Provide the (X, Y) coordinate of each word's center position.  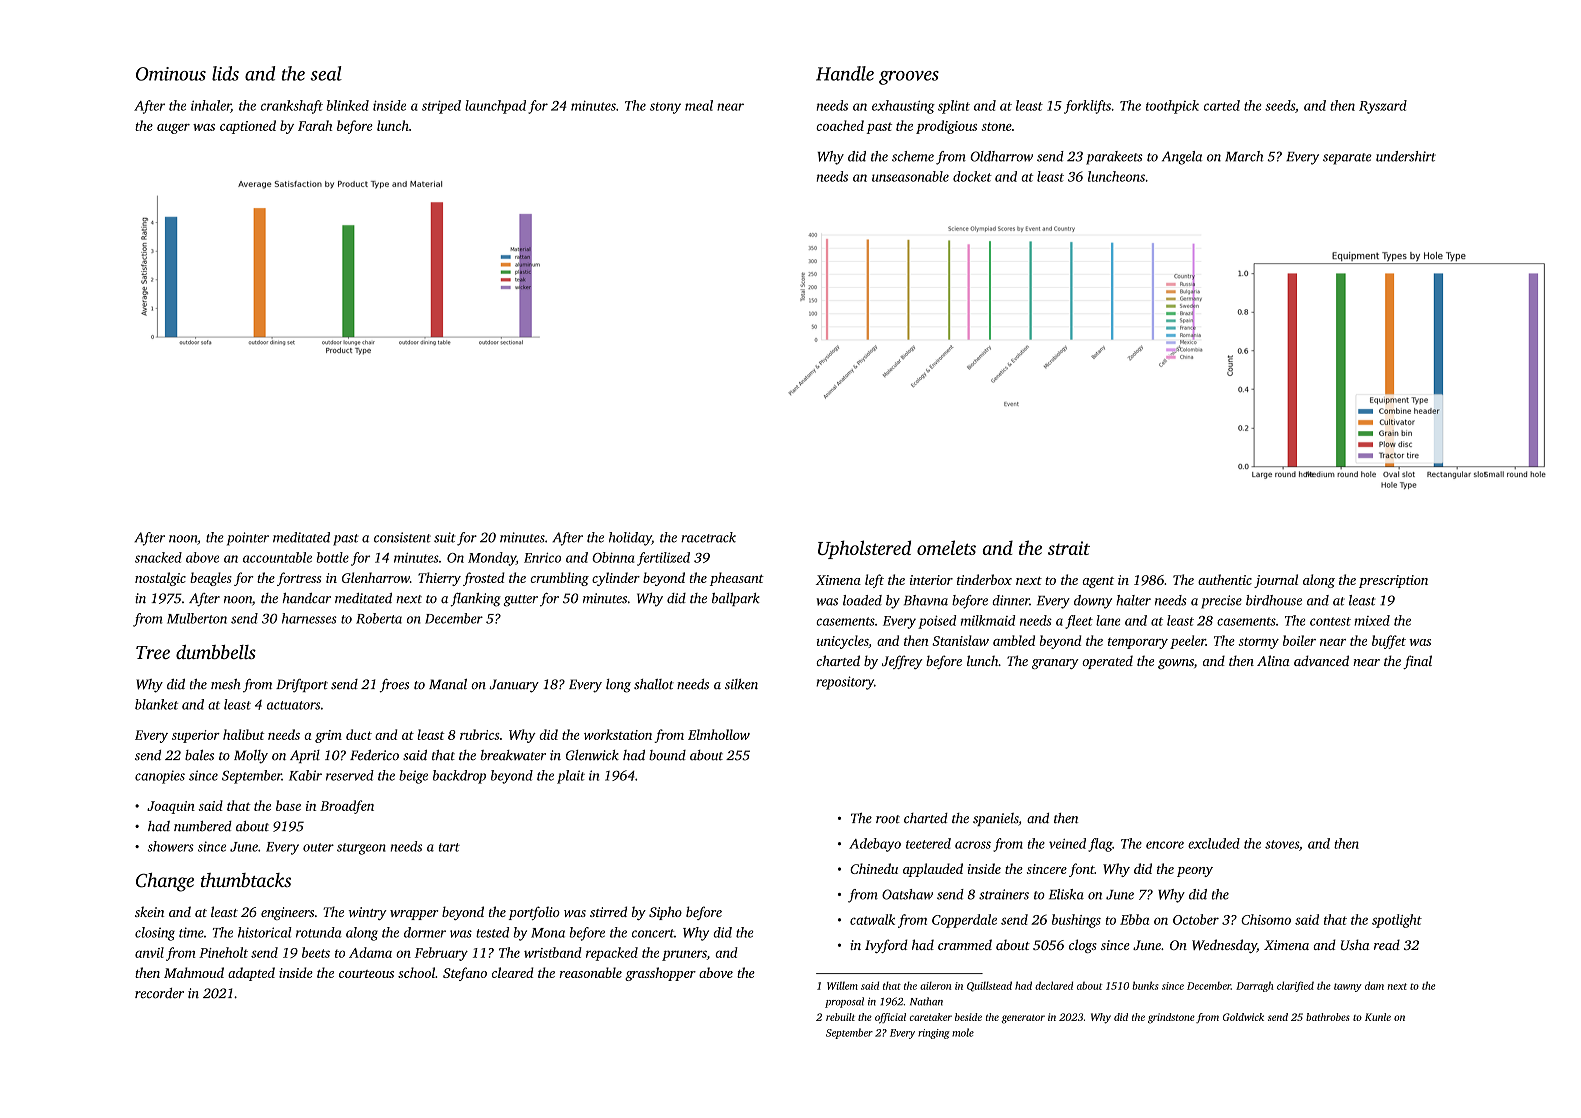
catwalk (872, 919)
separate (1347, 159)
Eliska (1066, 894)
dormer (425, 932)
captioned (248, 127)
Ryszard (1383, 107)
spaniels (996, 819)
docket (972, 176)
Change (165, 882)
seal (326, 73)
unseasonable (910, 176)
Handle (845, 73)
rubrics (480, 734)
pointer (248, 539)
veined (1067, 843)
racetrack (708, 537)
